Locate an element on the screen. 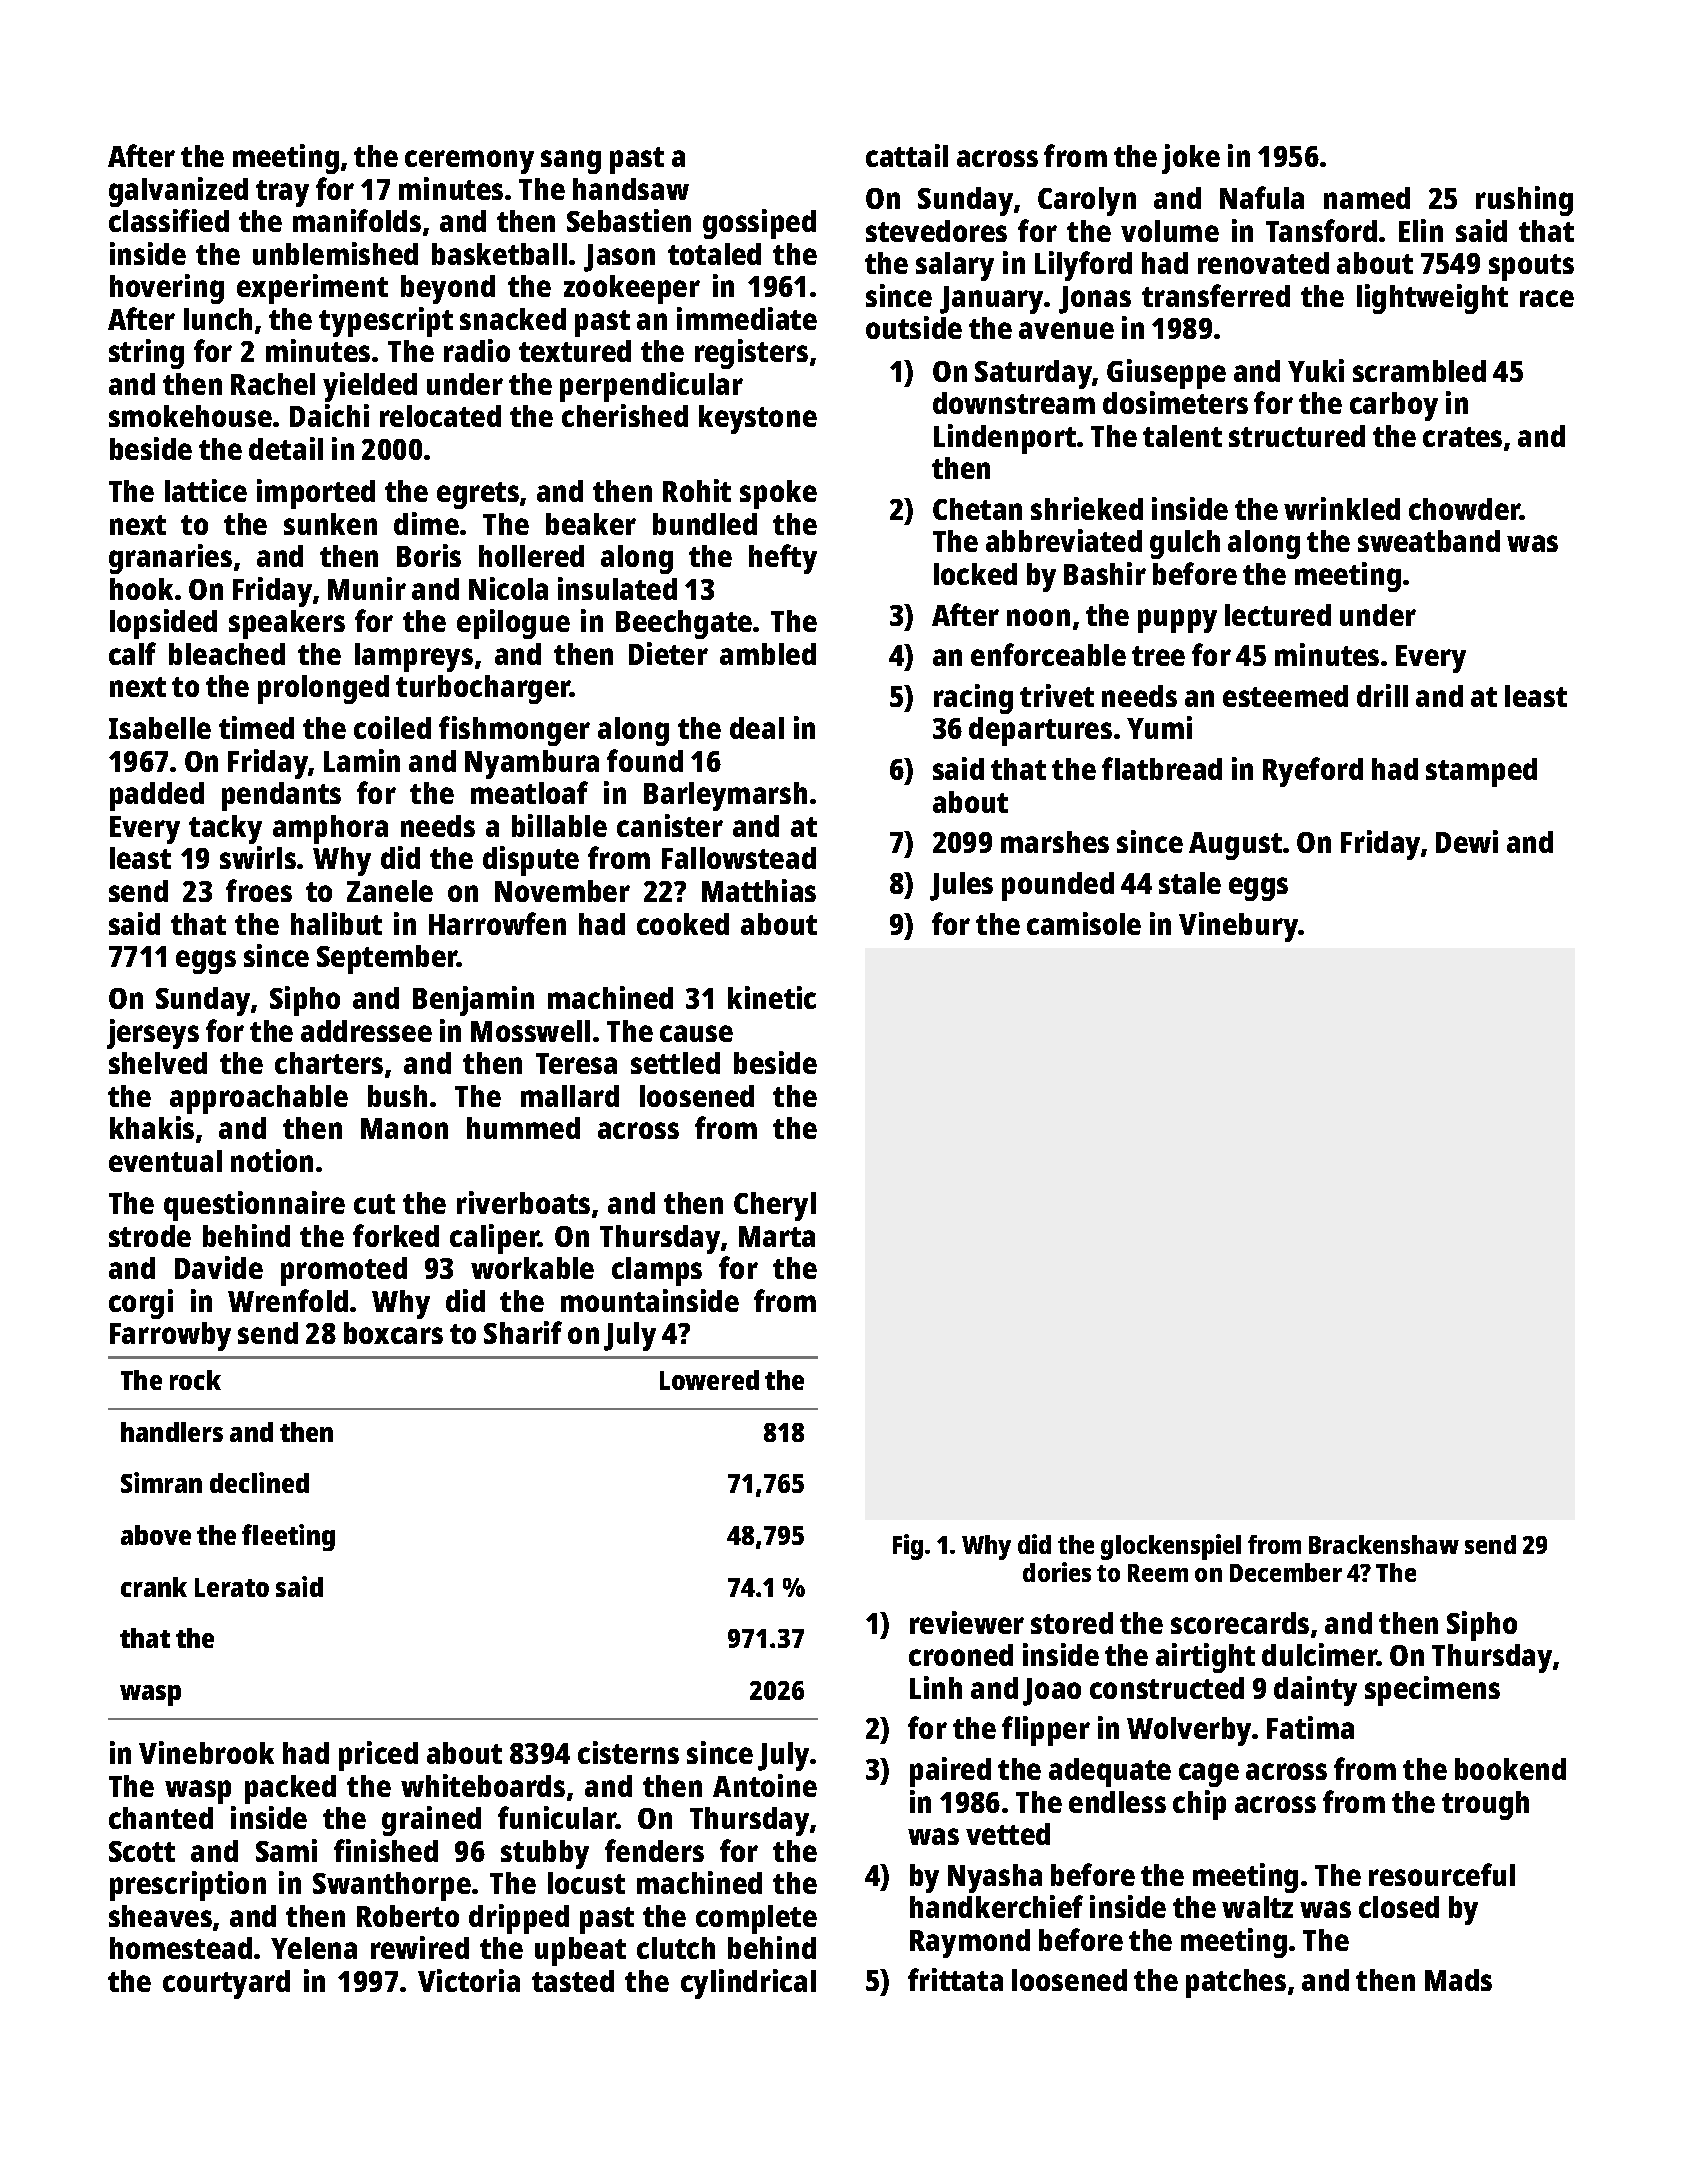  drill is located at coordinates (1382, 695).
